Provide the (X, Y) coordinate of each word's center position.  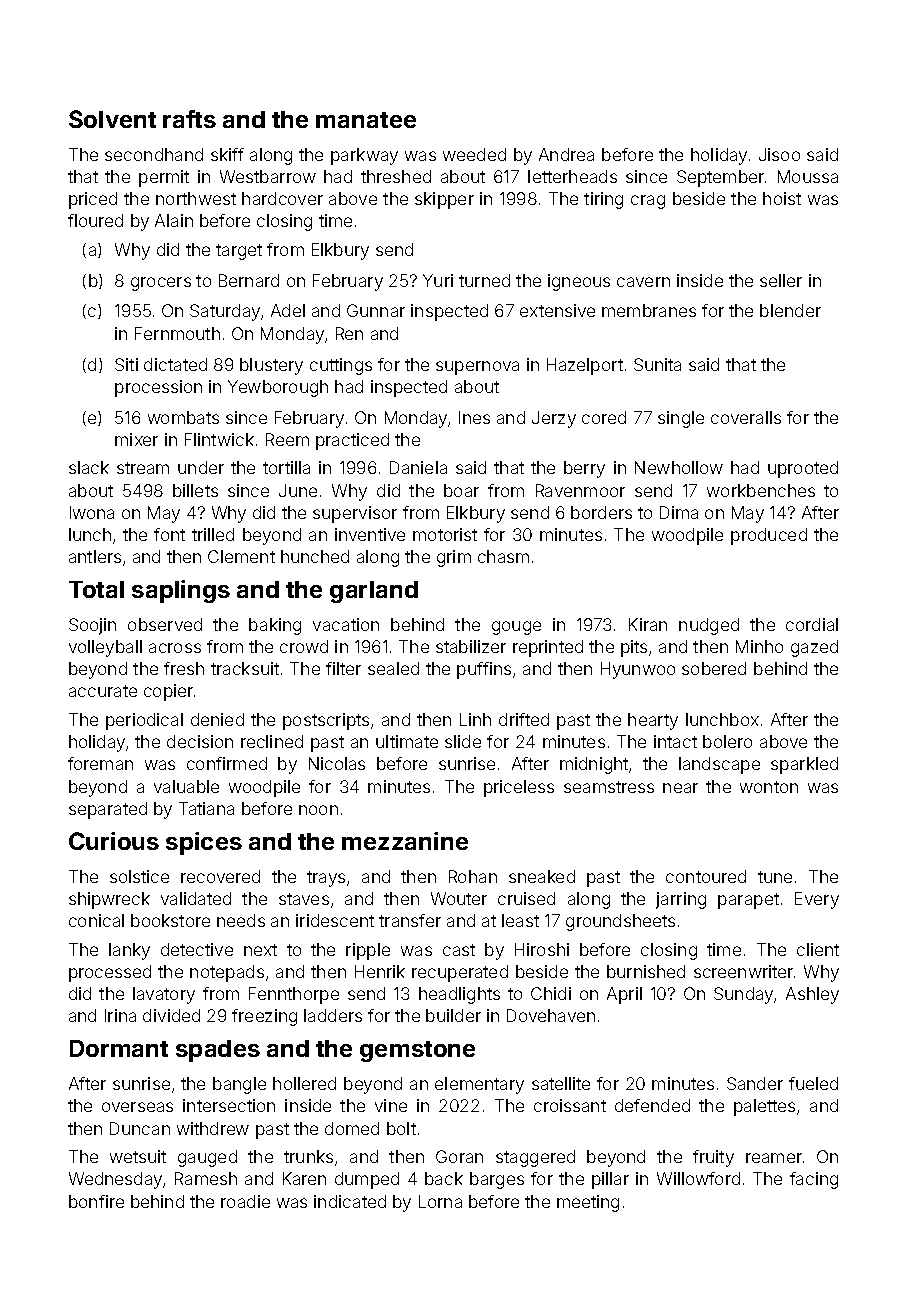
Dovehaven (551, 1015)
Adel (288, 310)
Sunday (743, 995)
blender (790, 310)
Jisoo (779, 154)
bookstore (170, 920)
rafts (189, 119)
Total (96, 589)
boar (461, 490)
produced (769, 536)
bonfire (96, 1201)
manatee (366, 120)
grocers (161, 284)
